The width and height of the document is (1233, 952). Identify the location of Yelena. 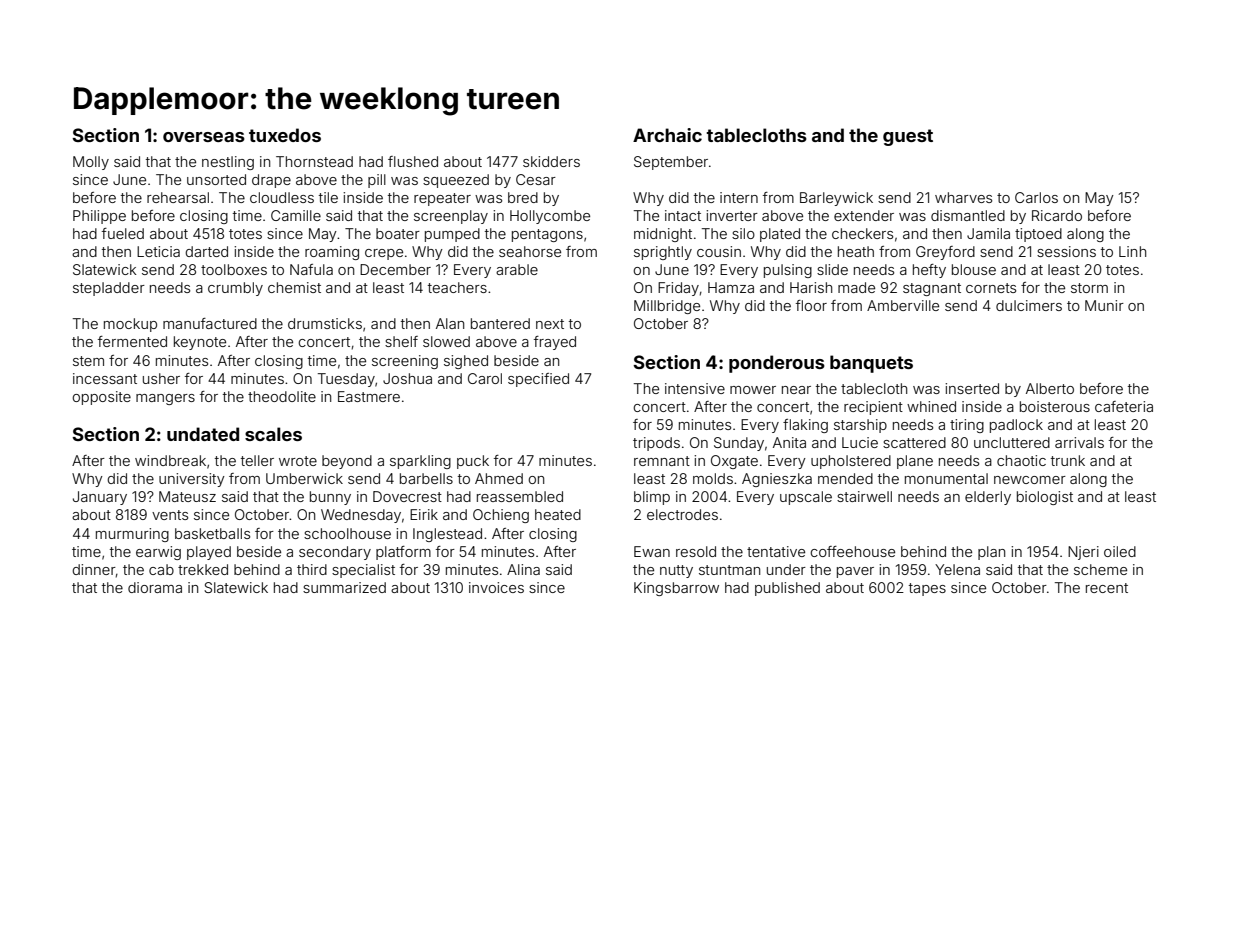
(957, 569).
